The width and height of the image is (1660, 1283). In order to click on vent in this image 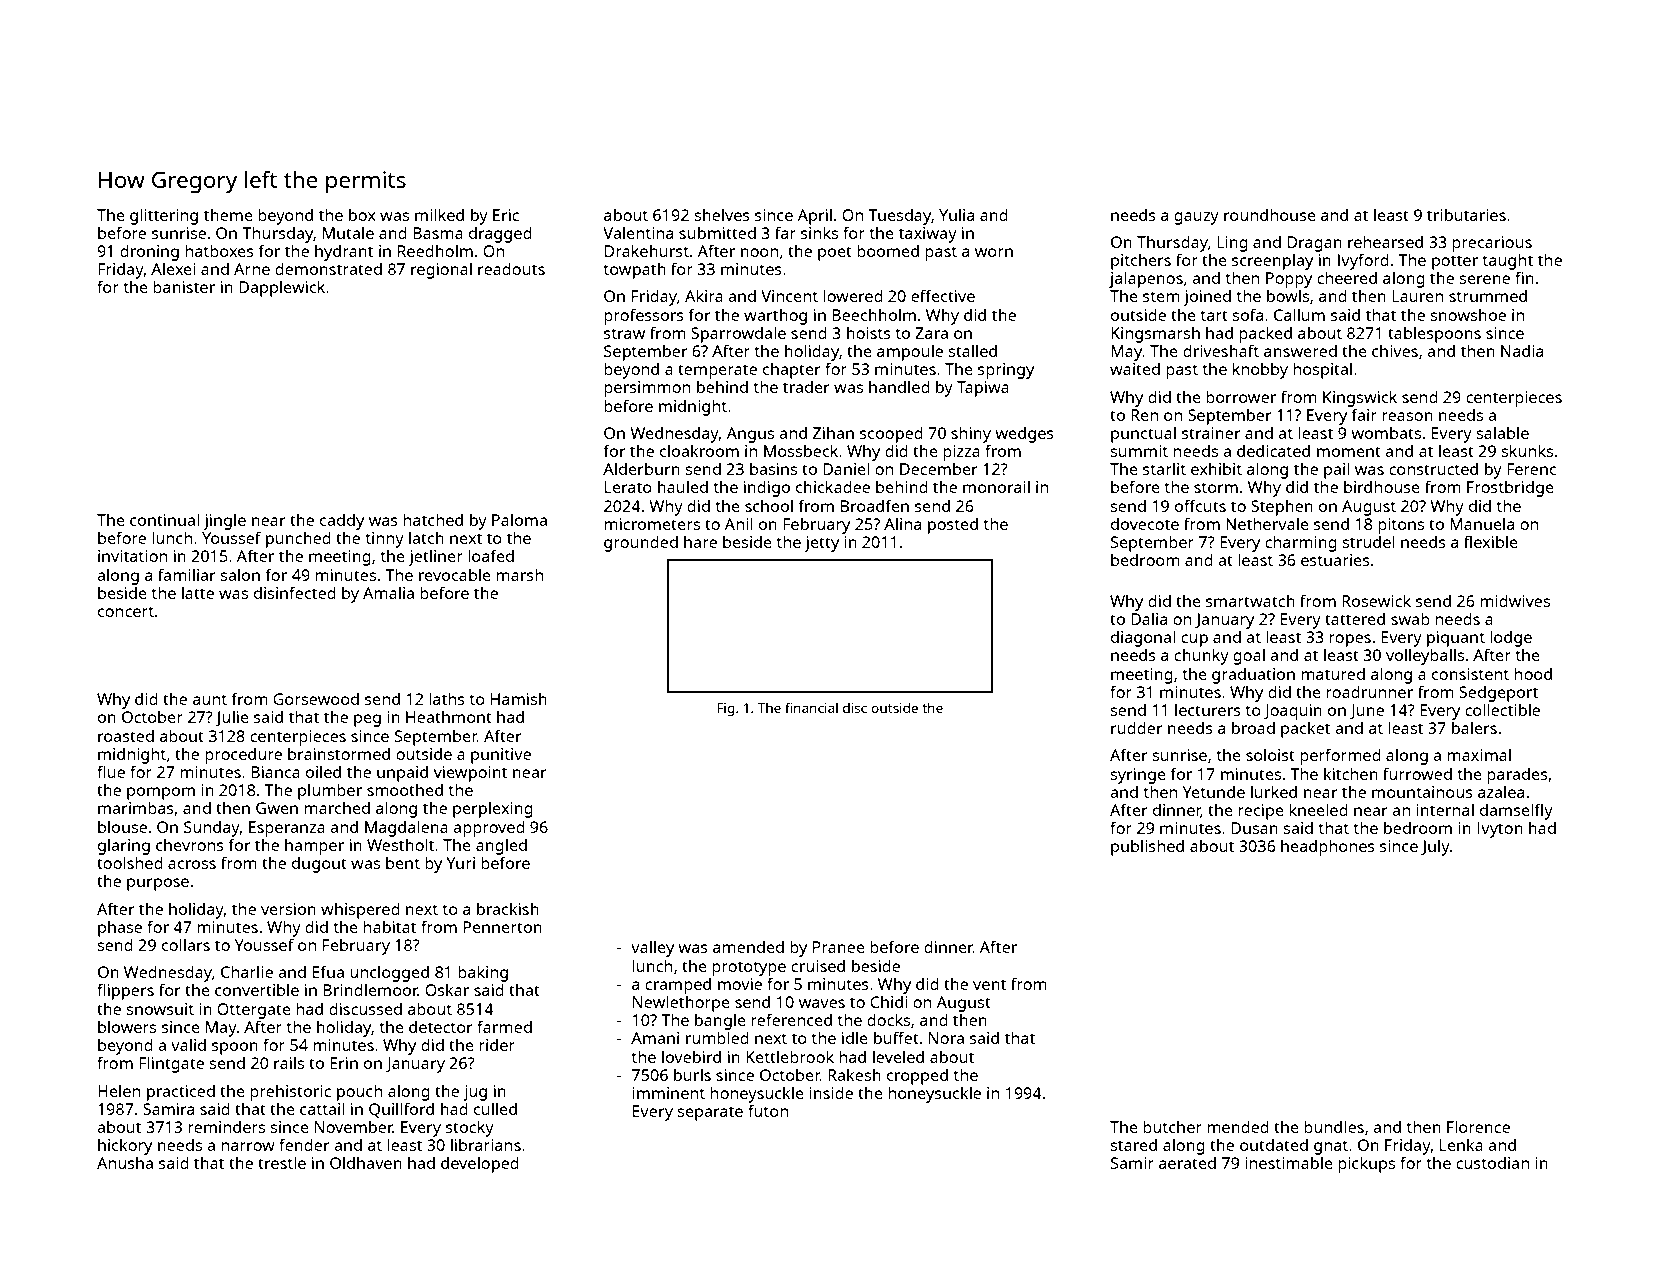, I will do `click(989, 984)`.
